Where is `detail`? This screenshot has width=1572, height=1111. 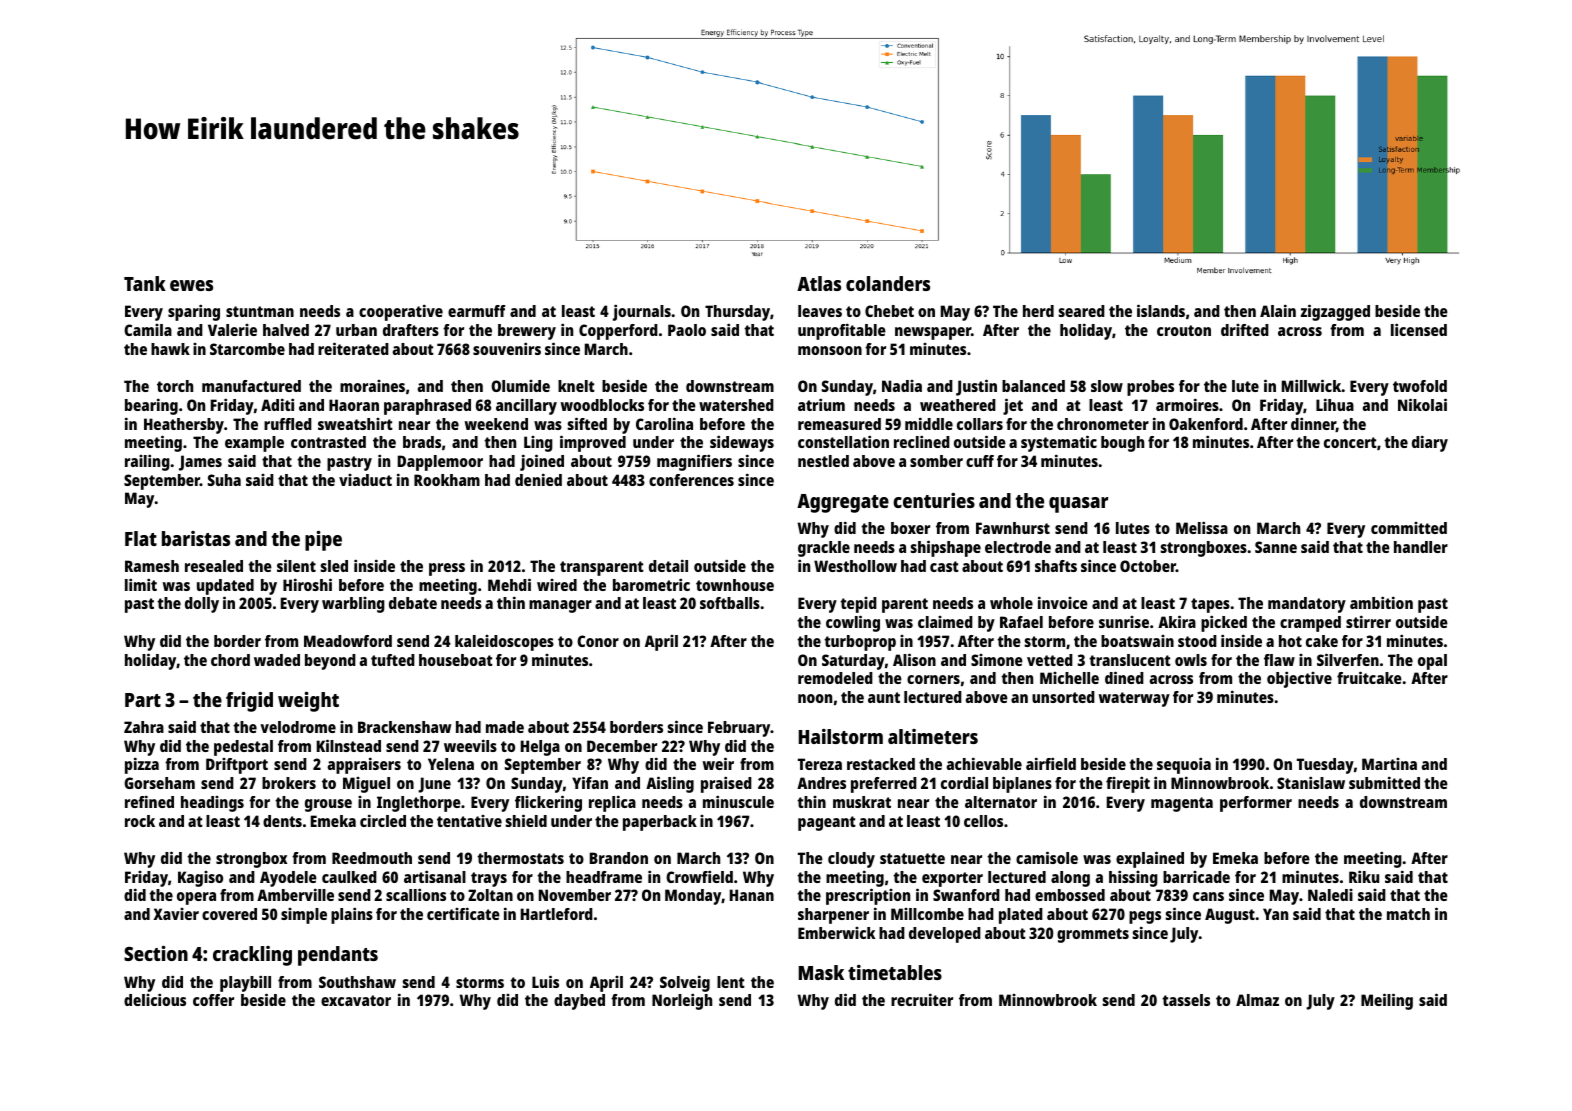 detail is located at coordinates (668, 565).
